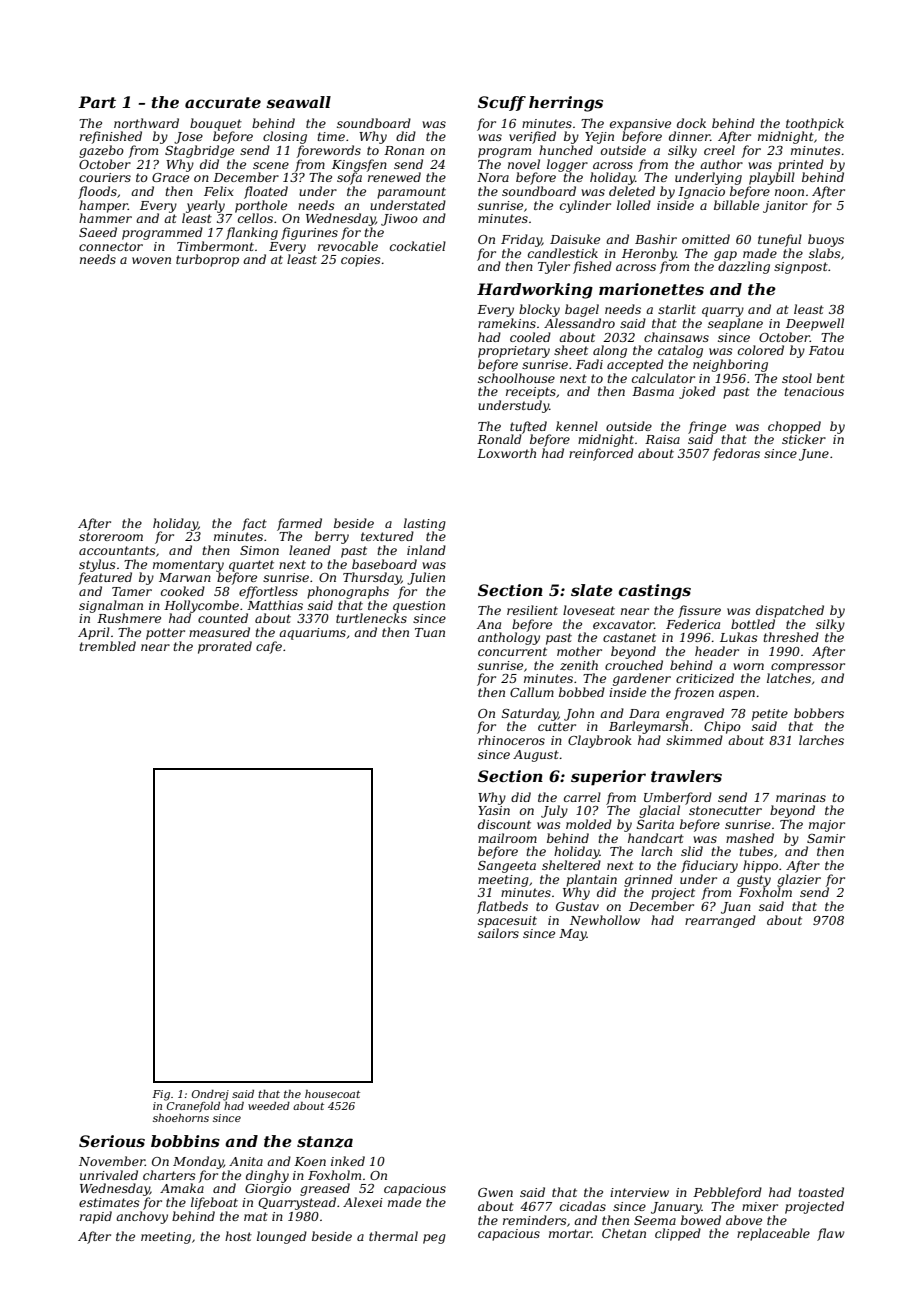  I want to click on cockatiel, so click(418, 246).
